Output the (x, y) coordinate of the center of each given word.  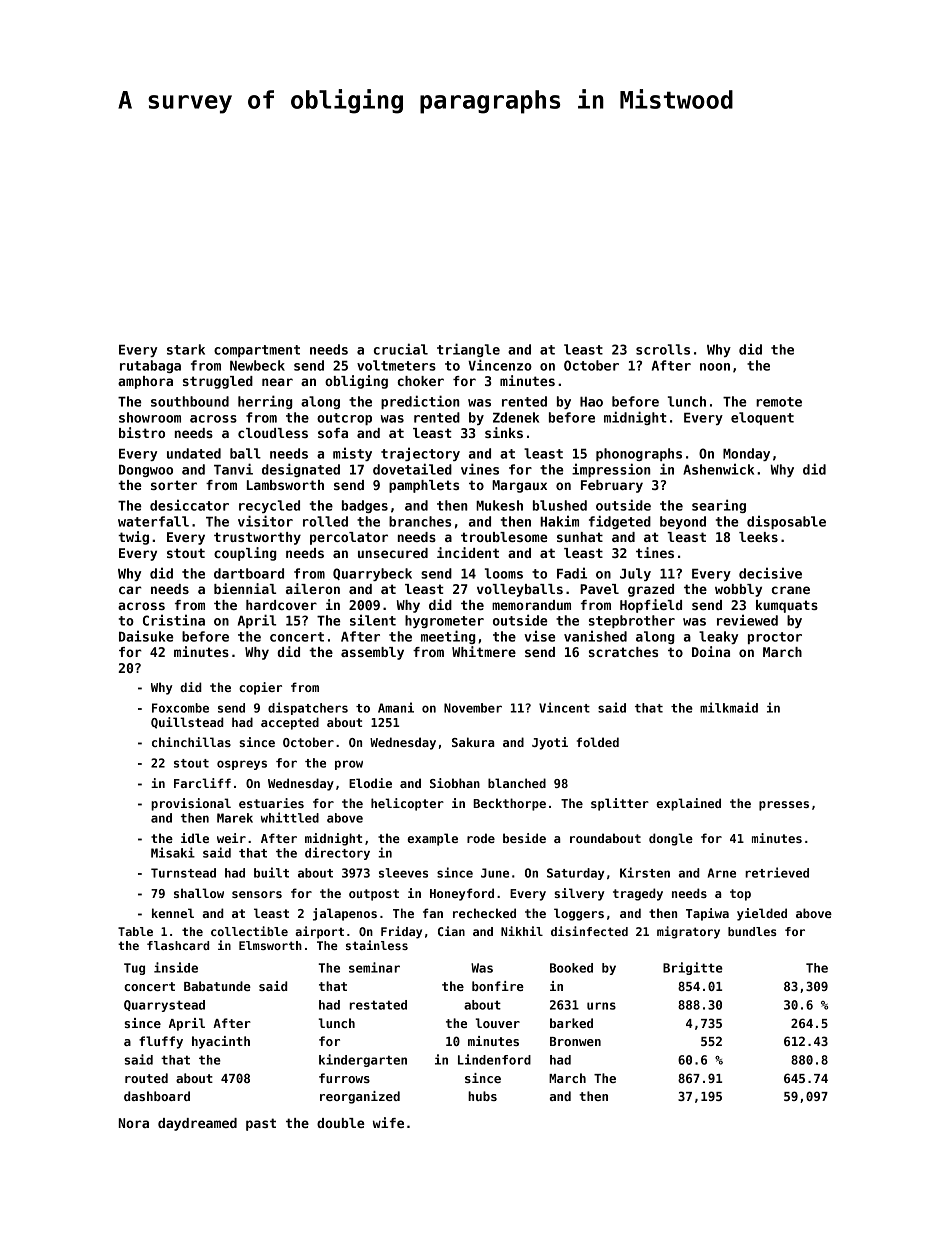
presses (784, 806)
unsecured (393, 553)
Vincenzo (500, 365)
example (432, 839)
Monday (746, 454)
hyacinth (221, 1042)
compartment (257, 351)
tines (655, 552)
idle (195, 838)
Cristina (174, 620)
